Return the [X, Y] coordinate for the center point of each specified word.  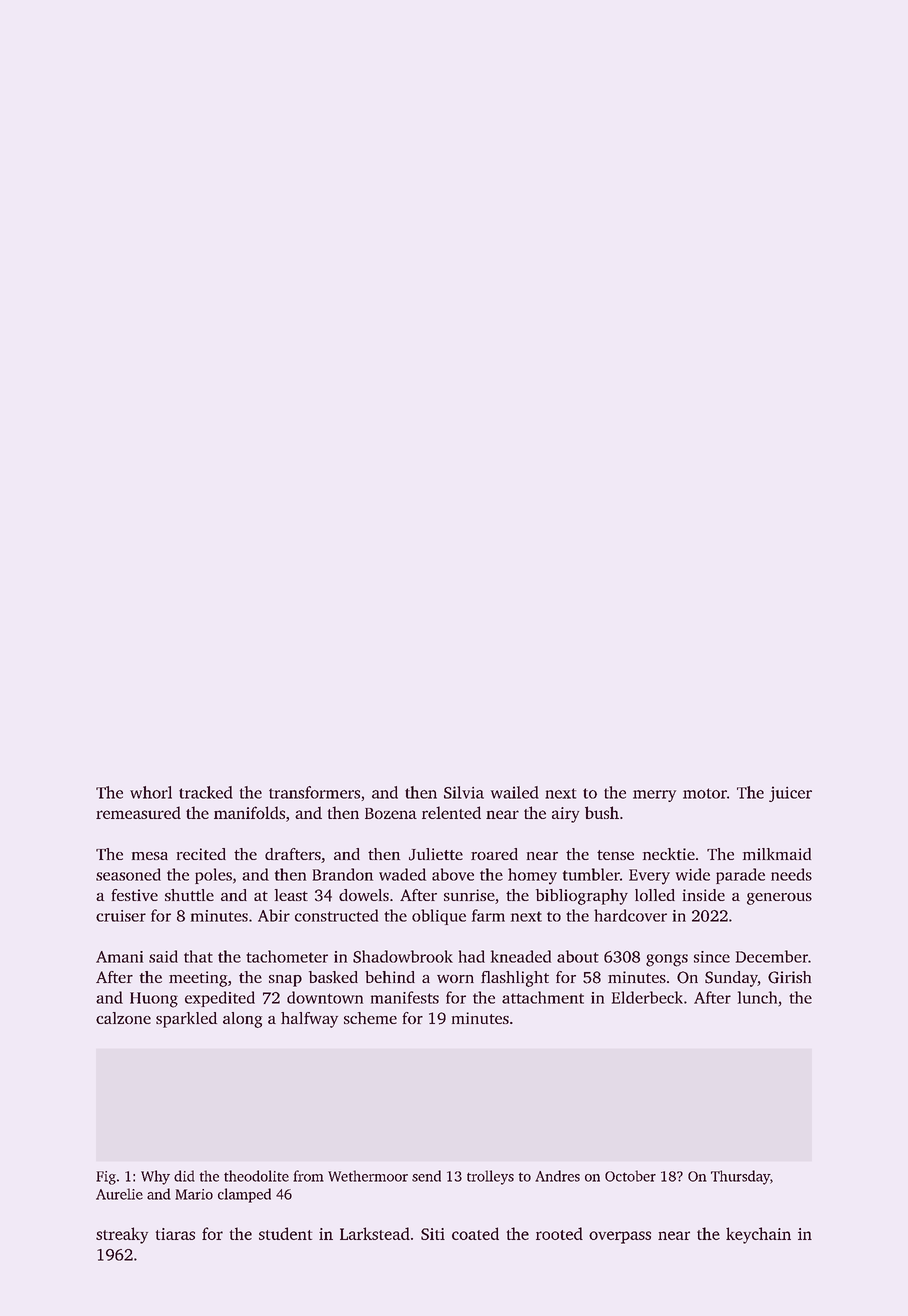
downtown [325, 997]
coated [475, 1233]
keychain [758, 1235]
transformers [314, 792]
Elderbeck [647, 997]
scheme [370, 1018]
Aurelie [119, 1194]
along [242, 1020]
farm [488, 915]
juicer [790, 794]
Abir [274, 915]
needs [791, 874]
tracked [206, 792]
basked [333, 977]
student [285, 1233]
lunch [757, 997]
